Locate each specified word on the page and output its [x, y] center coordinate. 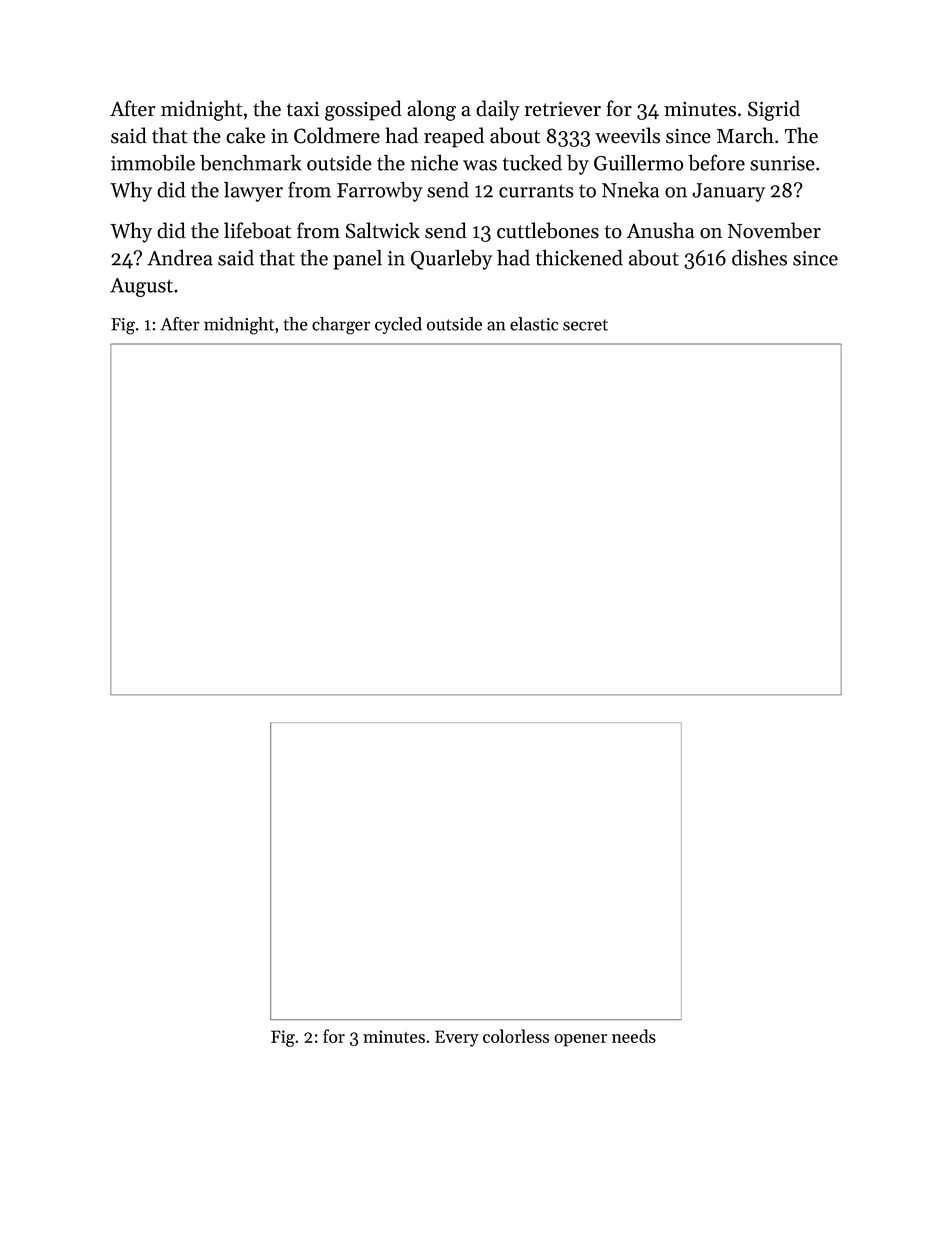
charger [341, 326]
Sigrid [774, 110]
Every [457, 1038]
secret [585, 325]
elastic [534, 324]
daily [498, 110]
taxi [302, 109]
